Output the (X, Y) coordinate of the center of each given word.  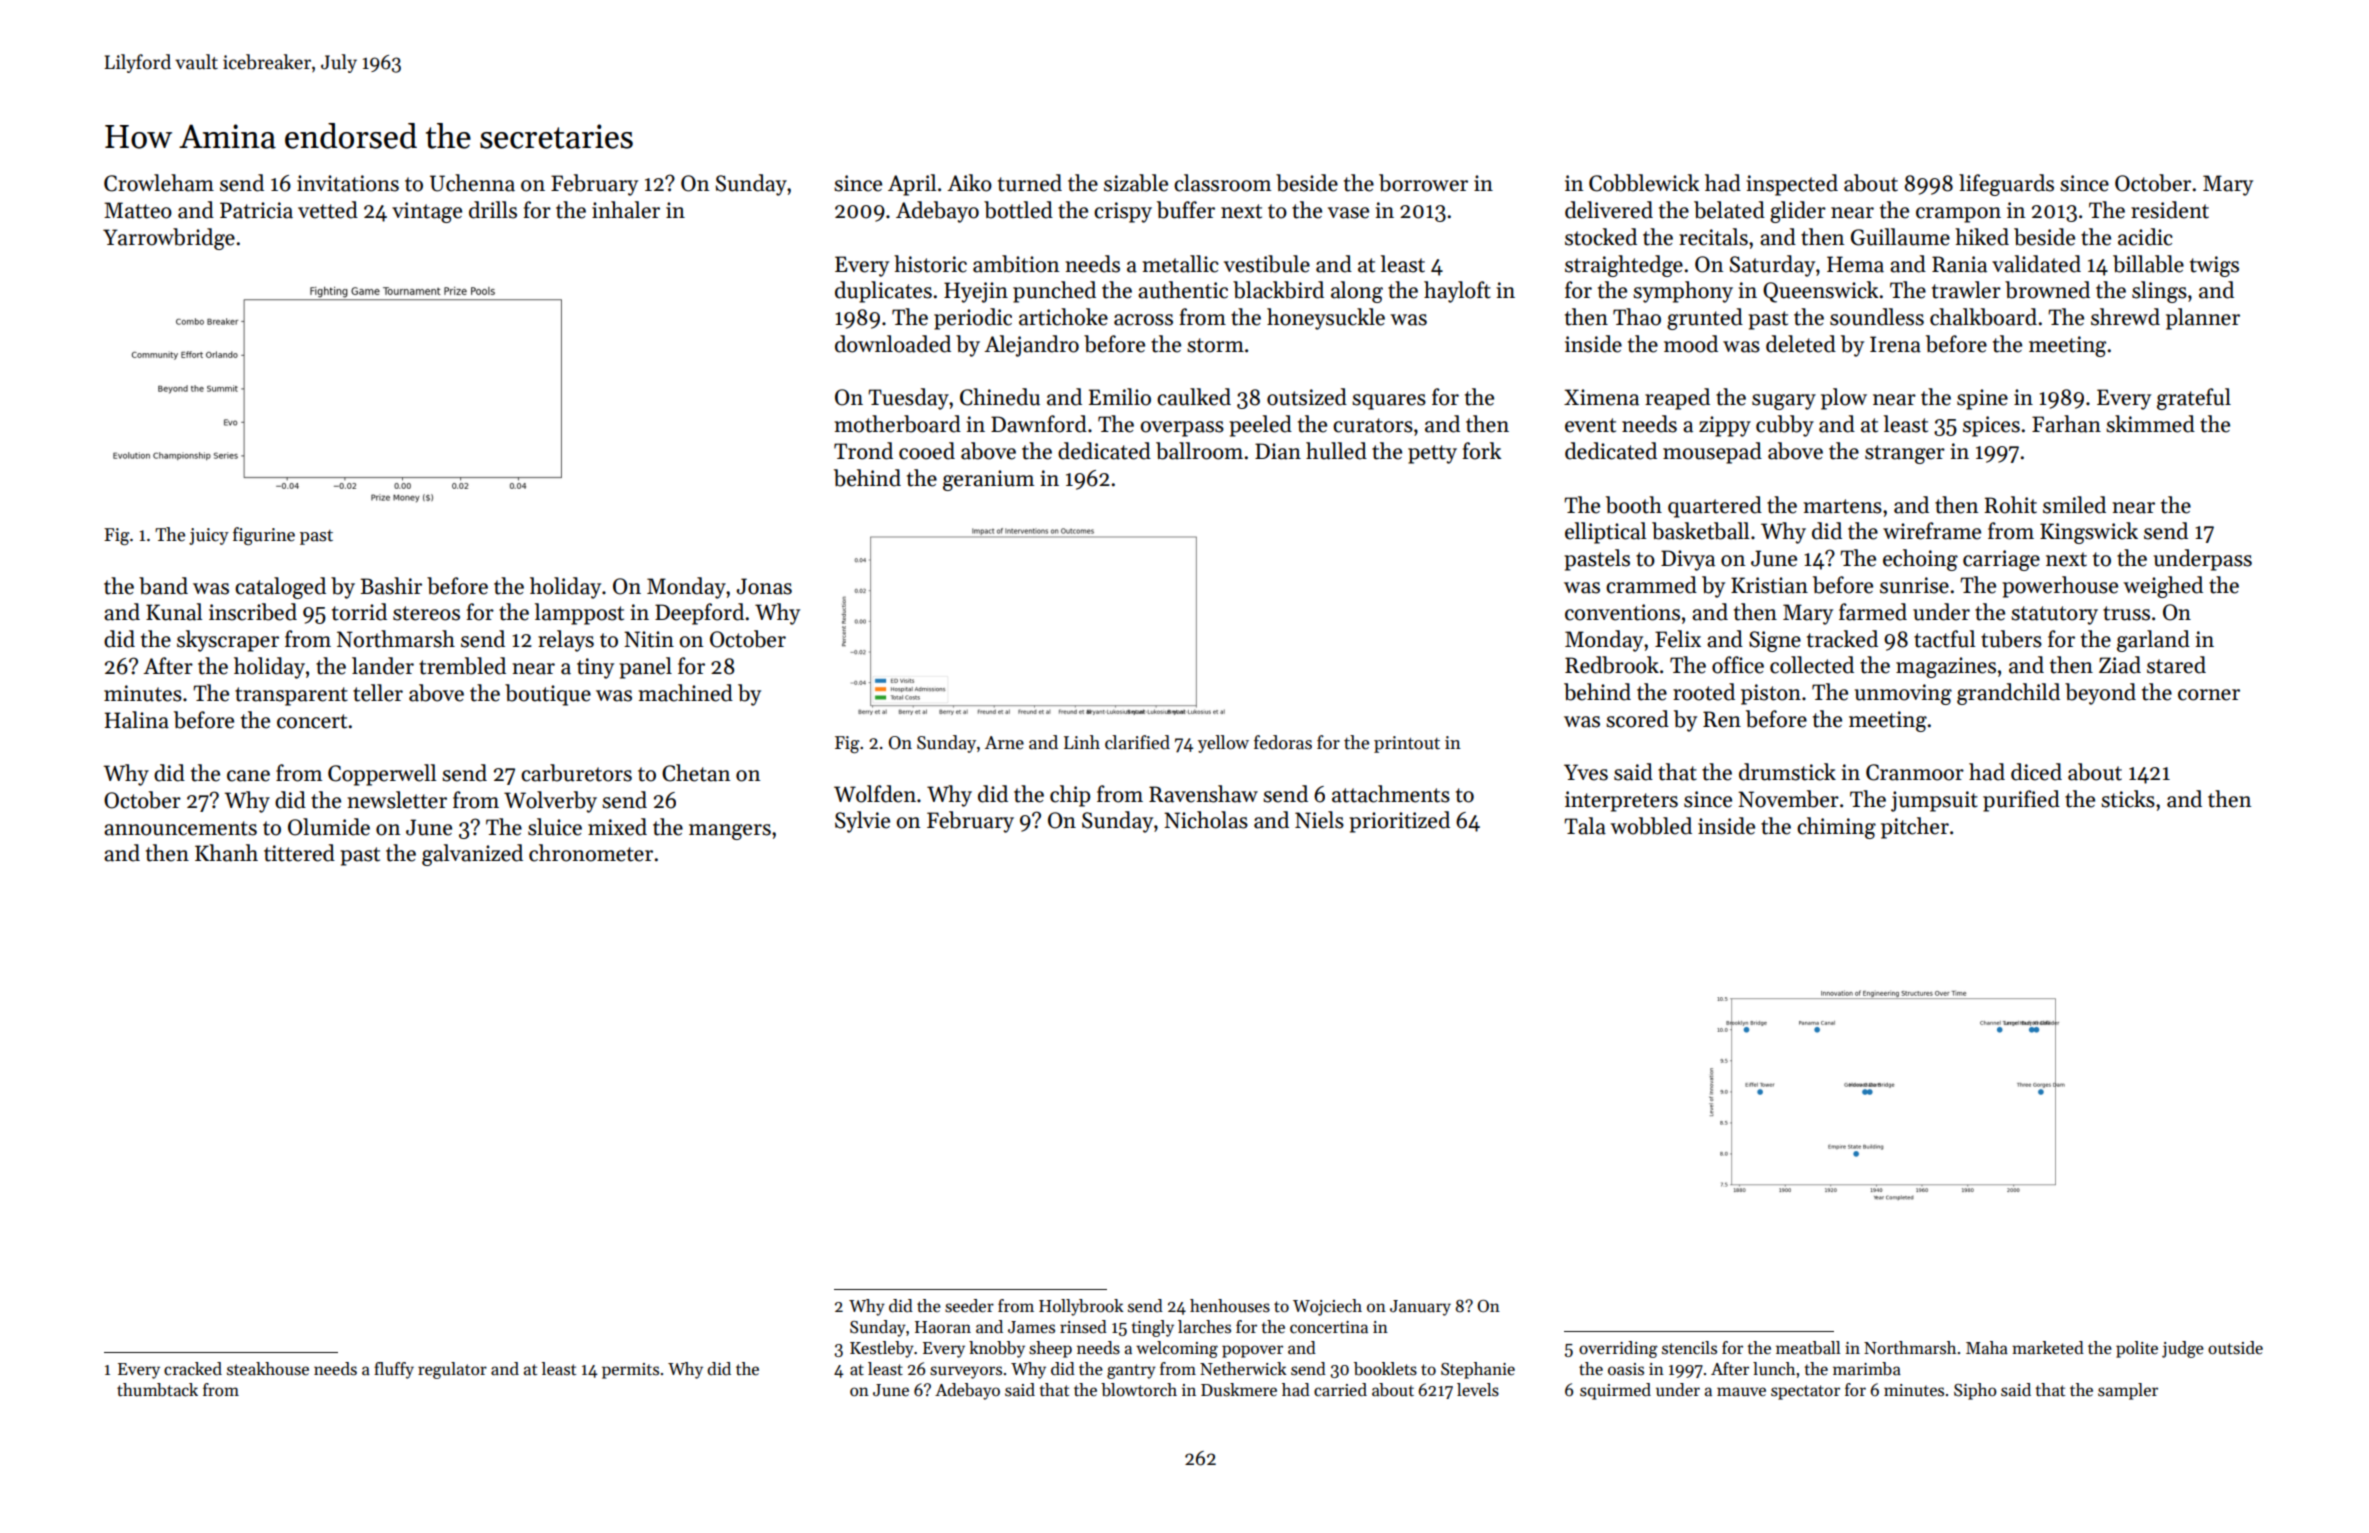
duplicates (883, 292)
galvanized (472, 855)
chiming (1836, 828)
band (163, 586)
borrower (1423, 183)
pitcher (1915, 828)
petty (1432, 454)
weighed (2163, 587)
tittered (299, 853)
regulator (452, 1370)
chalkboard (1983, 317)
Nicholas (1206, 820)
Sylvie (862, 822)
